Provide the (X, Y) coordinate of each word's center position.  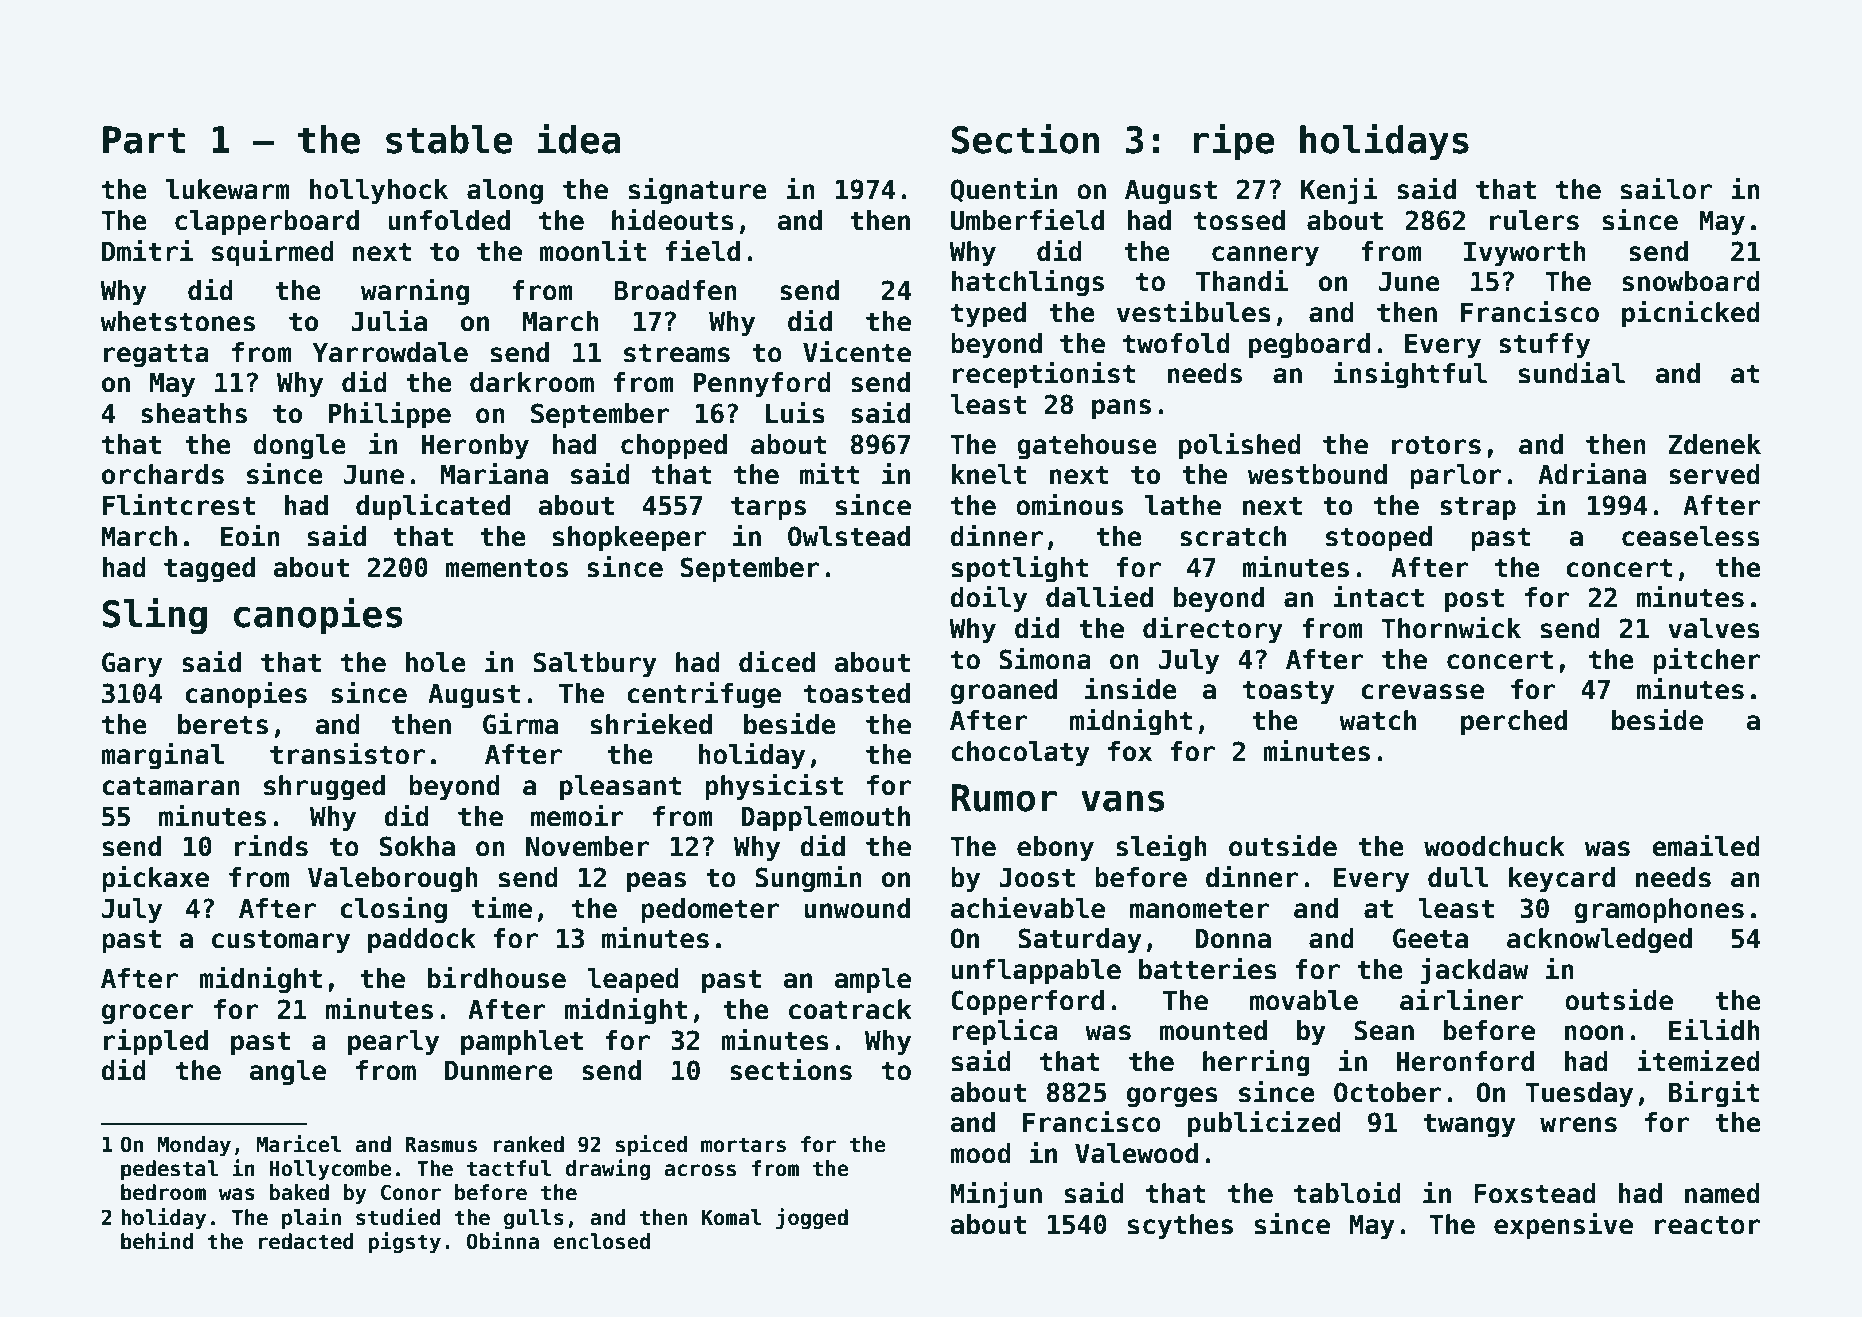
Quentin (1003, 190)
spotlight (1020, 569)
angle (288, 1073)
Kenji (1339, 191)
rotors (1436, 445)
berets (223, 724)
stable (449, 139)
